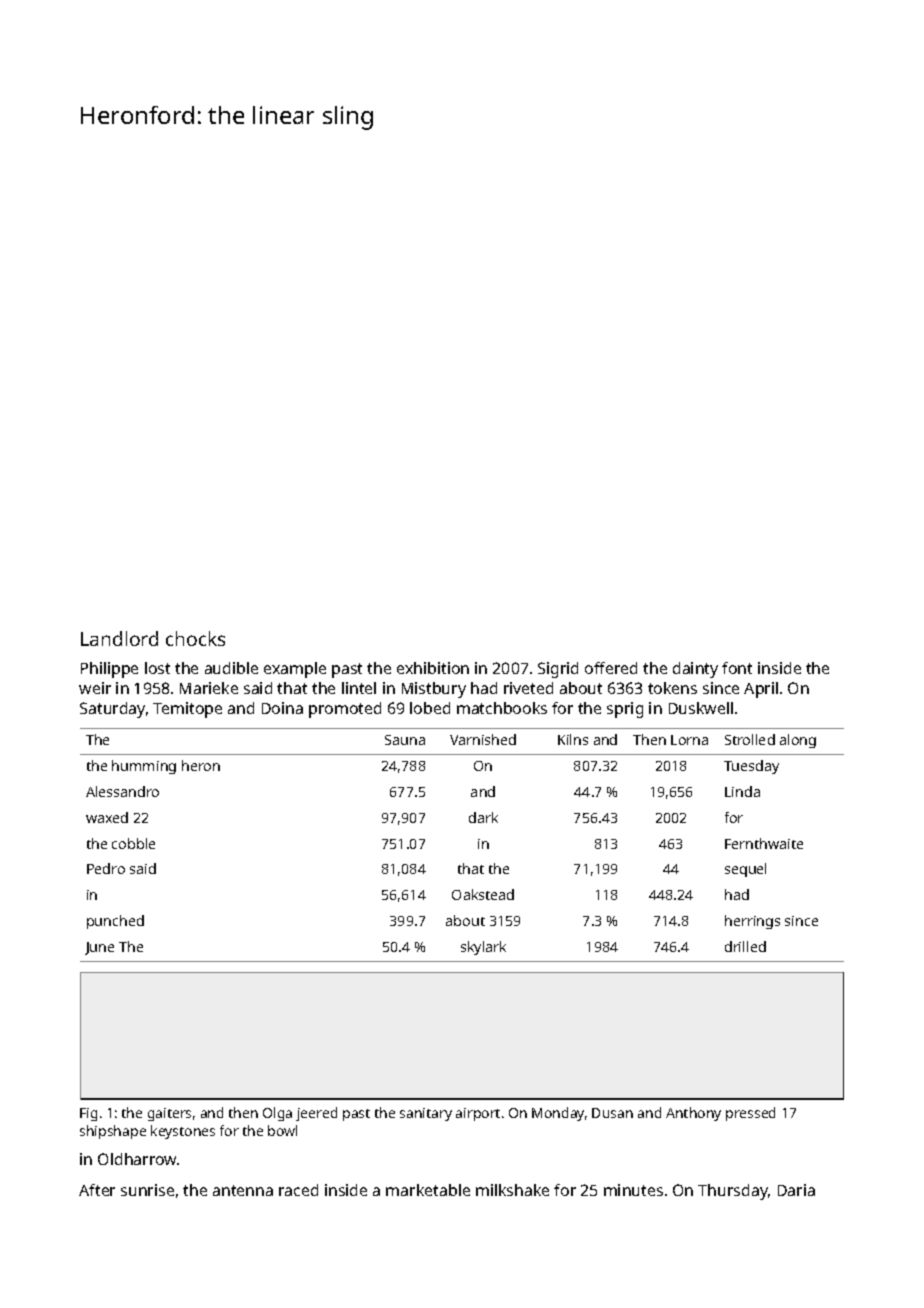 This screenshot has width=924, height=1308. Describe the element at coordinates (483, 948) in the screenshot. I see `skylark` at that location.
